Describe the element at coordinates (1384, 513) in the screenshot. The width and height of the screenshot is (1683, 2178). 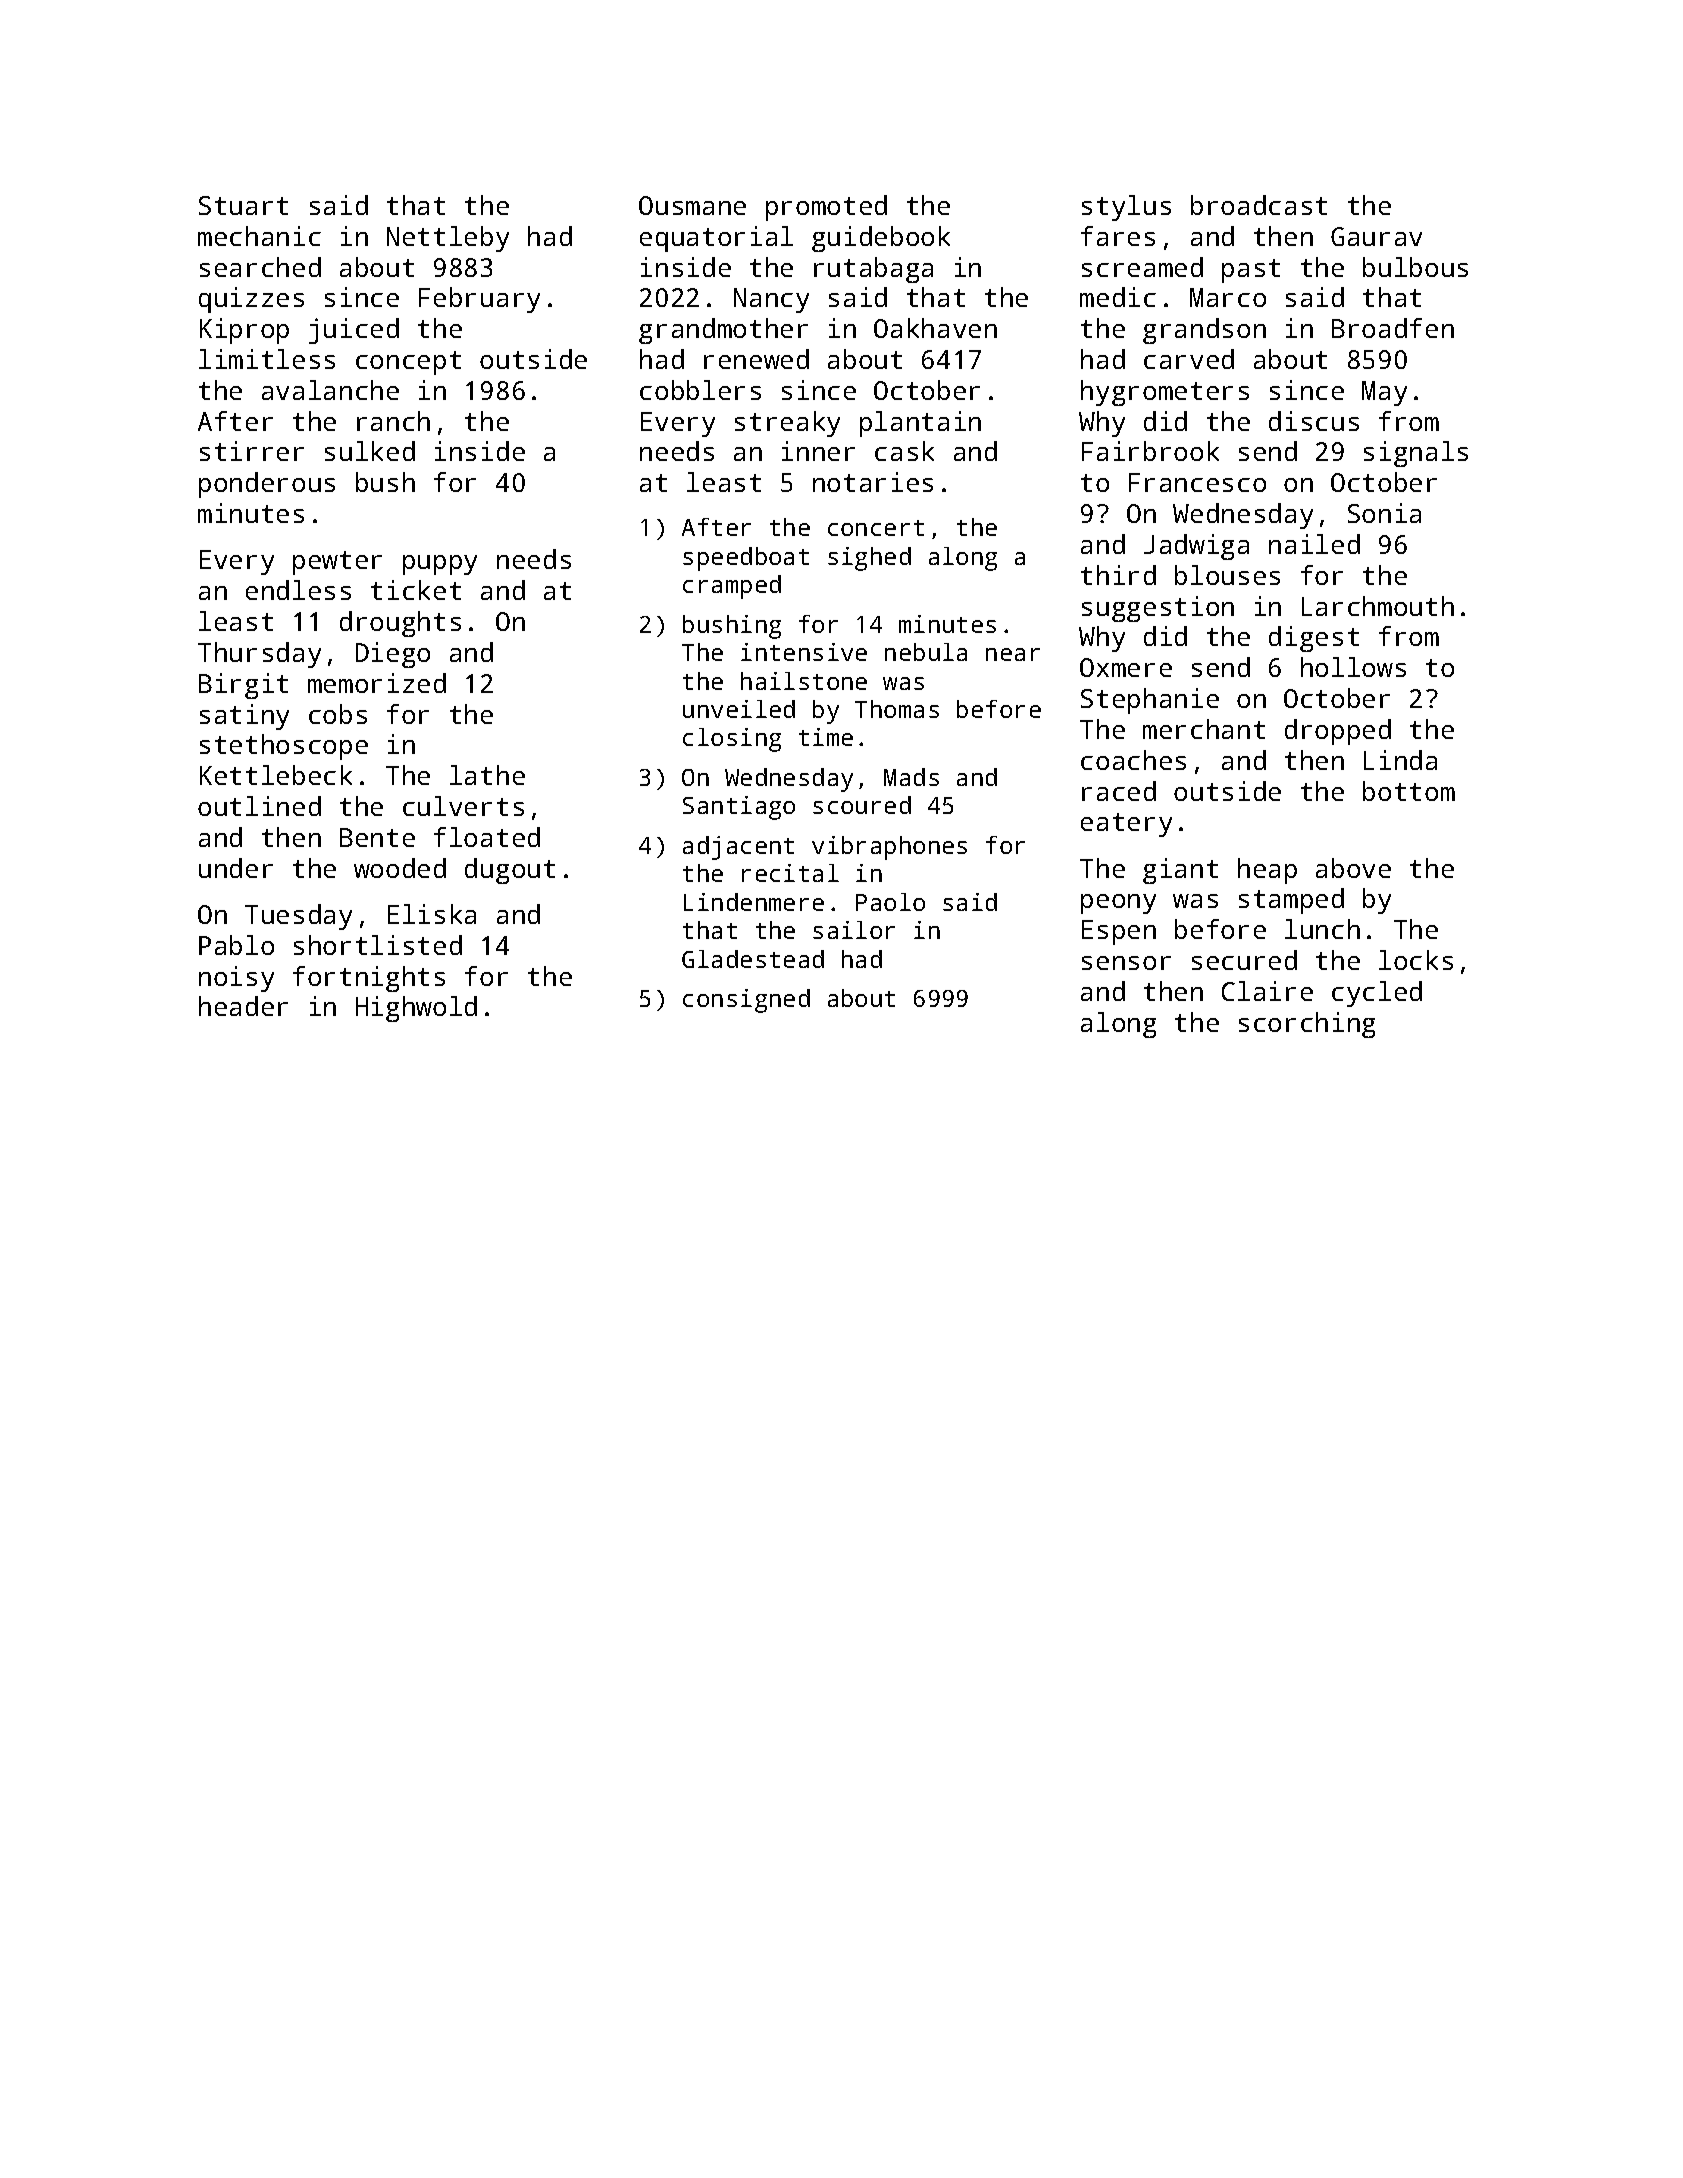
I see `Sonia` at that location.
